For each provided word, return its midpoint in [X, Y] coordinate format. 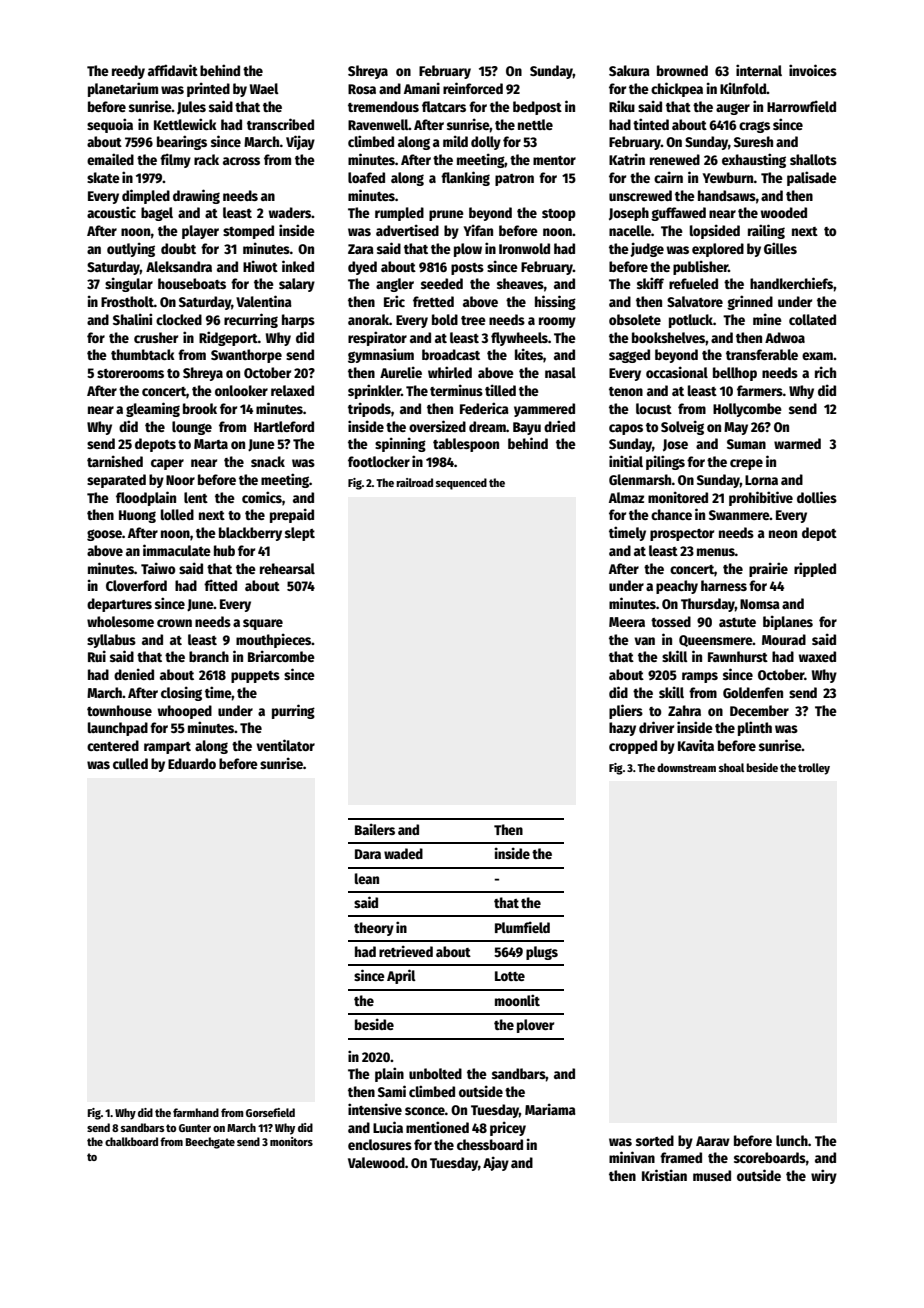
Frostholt [127, 301]
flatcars [444, 106]
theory [374, 929]
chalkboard [131, 1141]
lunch [792, 1140]
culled [130, 763]
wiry [824, 1176]
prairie [768, 569]
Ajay [496, 1163]
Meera [627, 622]
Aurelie [401, 372]
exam [817, 356]
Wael [264, 88]
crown [174, 623]
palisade [812, 178]
